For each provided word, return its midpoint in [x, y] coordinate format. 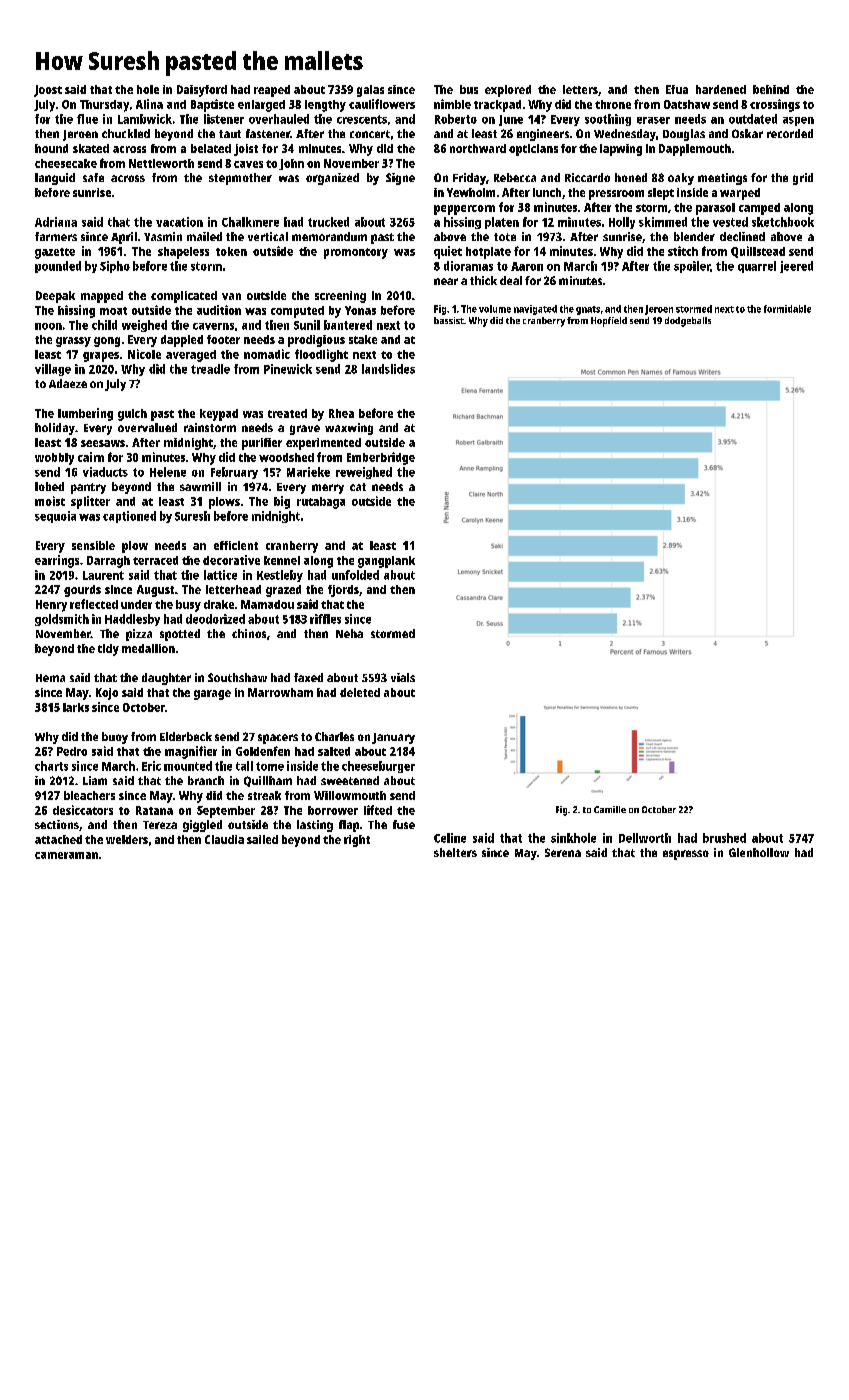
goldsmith [62, 620]
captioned [129, 517]
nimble [452, 104]
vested [730, 222]
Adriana [56, 222]
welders [127, 839]
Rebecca [515, 177]
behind [771, 89]
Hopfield [609, 322]
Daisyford [202, 91]
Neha [349, 633]
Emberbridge [381, 458]
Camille [610, 809]
